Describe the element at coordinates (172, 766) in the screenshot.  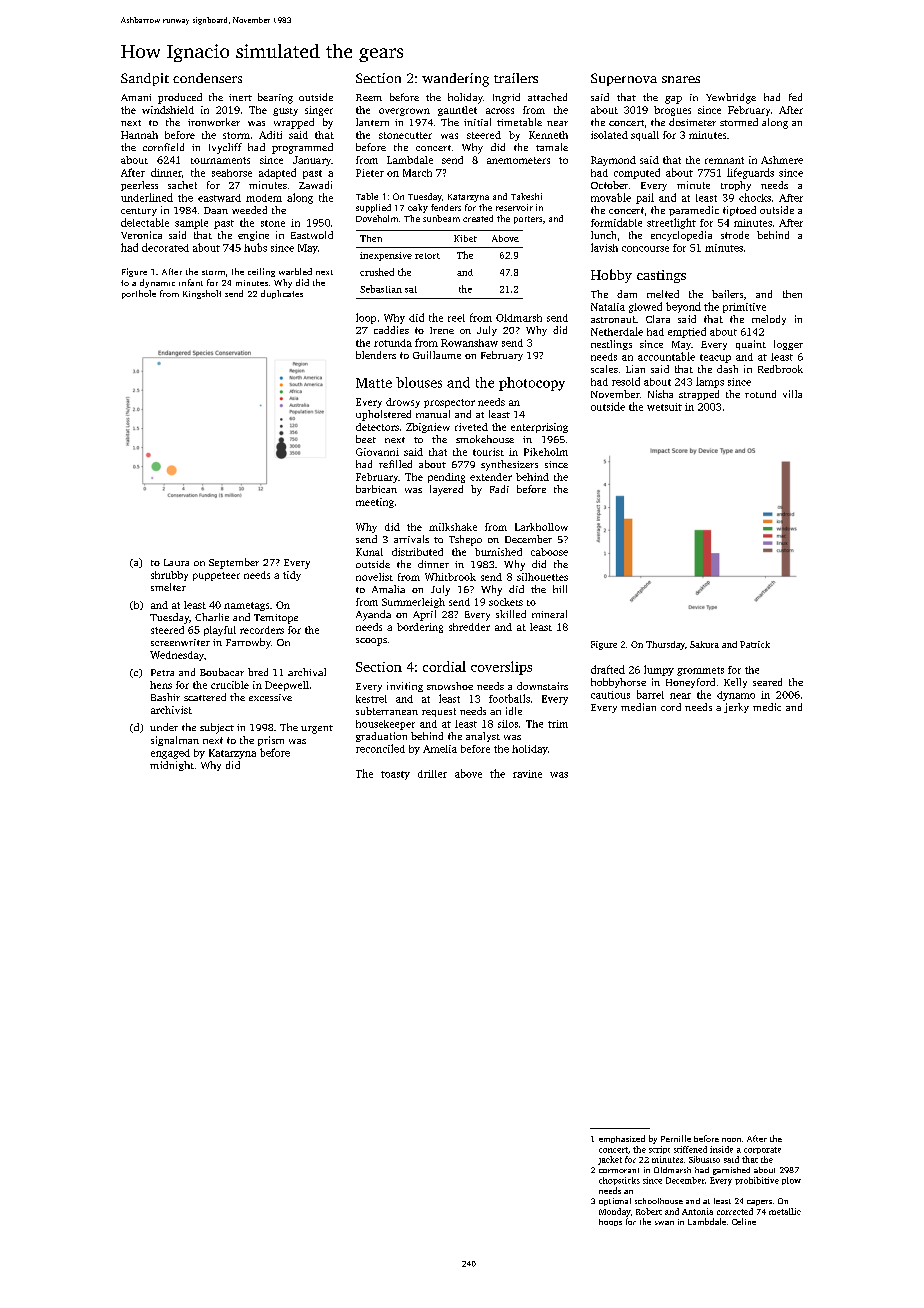
I see `midnight` at that location.
